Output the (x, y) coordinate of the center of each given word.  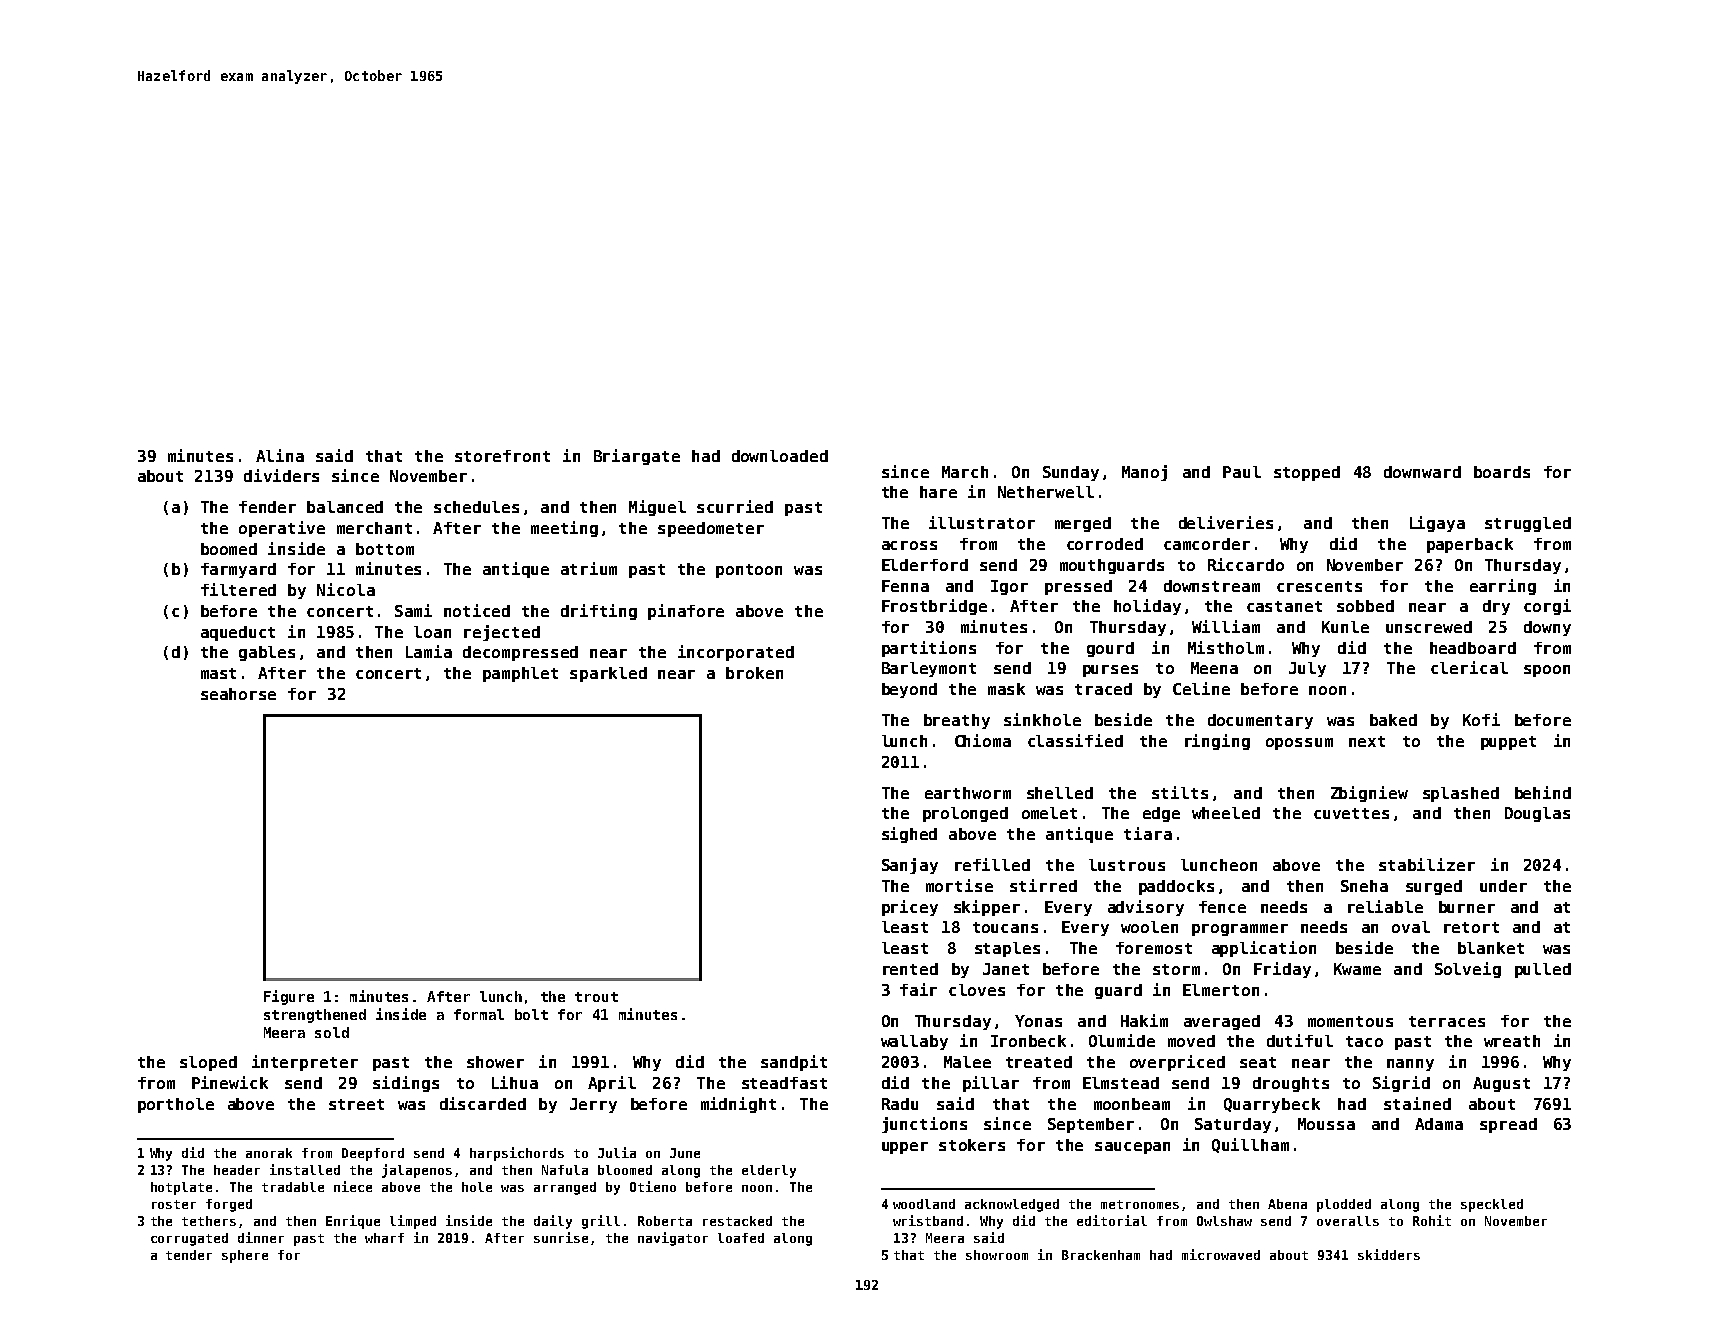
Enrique (353, 1222)
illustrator (982, 522)
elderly (769, 1171)
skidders (1389, 1254)
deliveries (1226, 522)
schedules (476, 507)
